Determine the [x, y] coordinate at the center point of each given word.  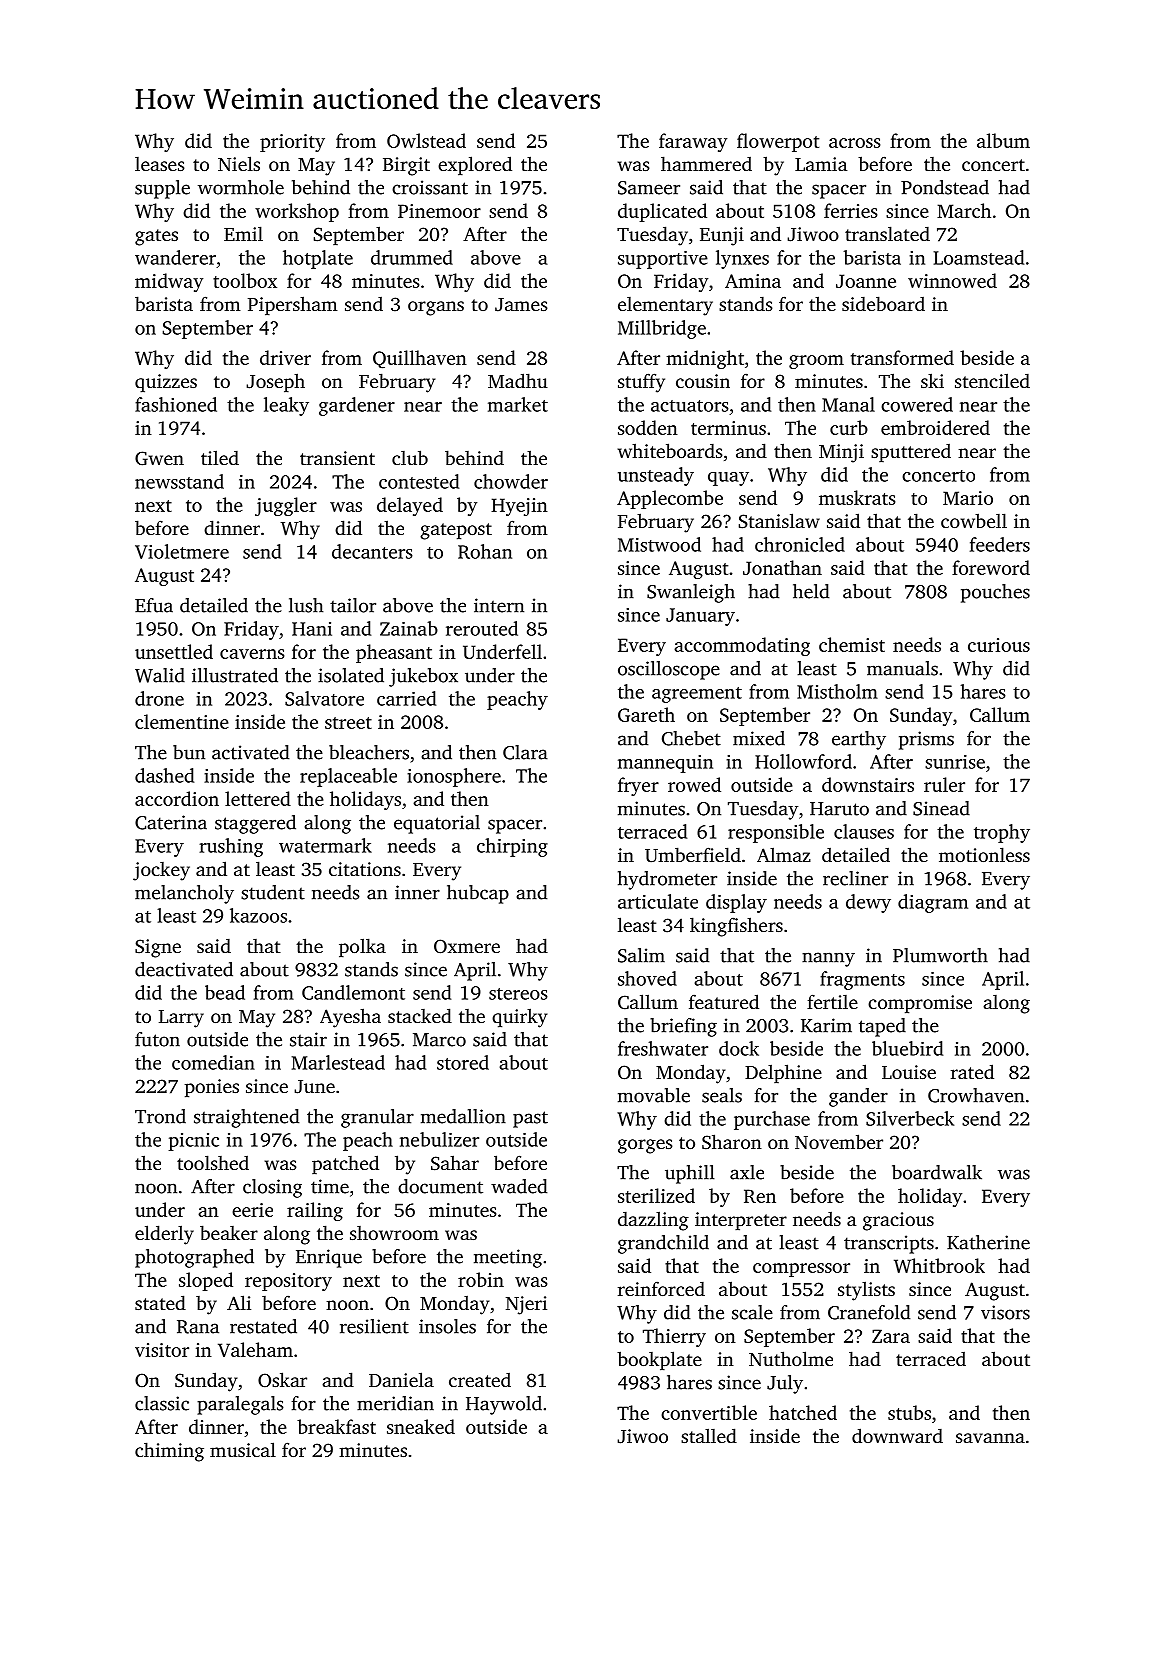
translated [887, 233]
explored [475, 165]
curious [999, 645]
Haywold [504, 1405]
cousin [703, 381]
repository [288, 1282]
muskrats [857, 497]
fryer [638, 786]
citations [365, 869]
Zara [891, 1336]
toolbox [245, 280]
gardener [357, 406]
